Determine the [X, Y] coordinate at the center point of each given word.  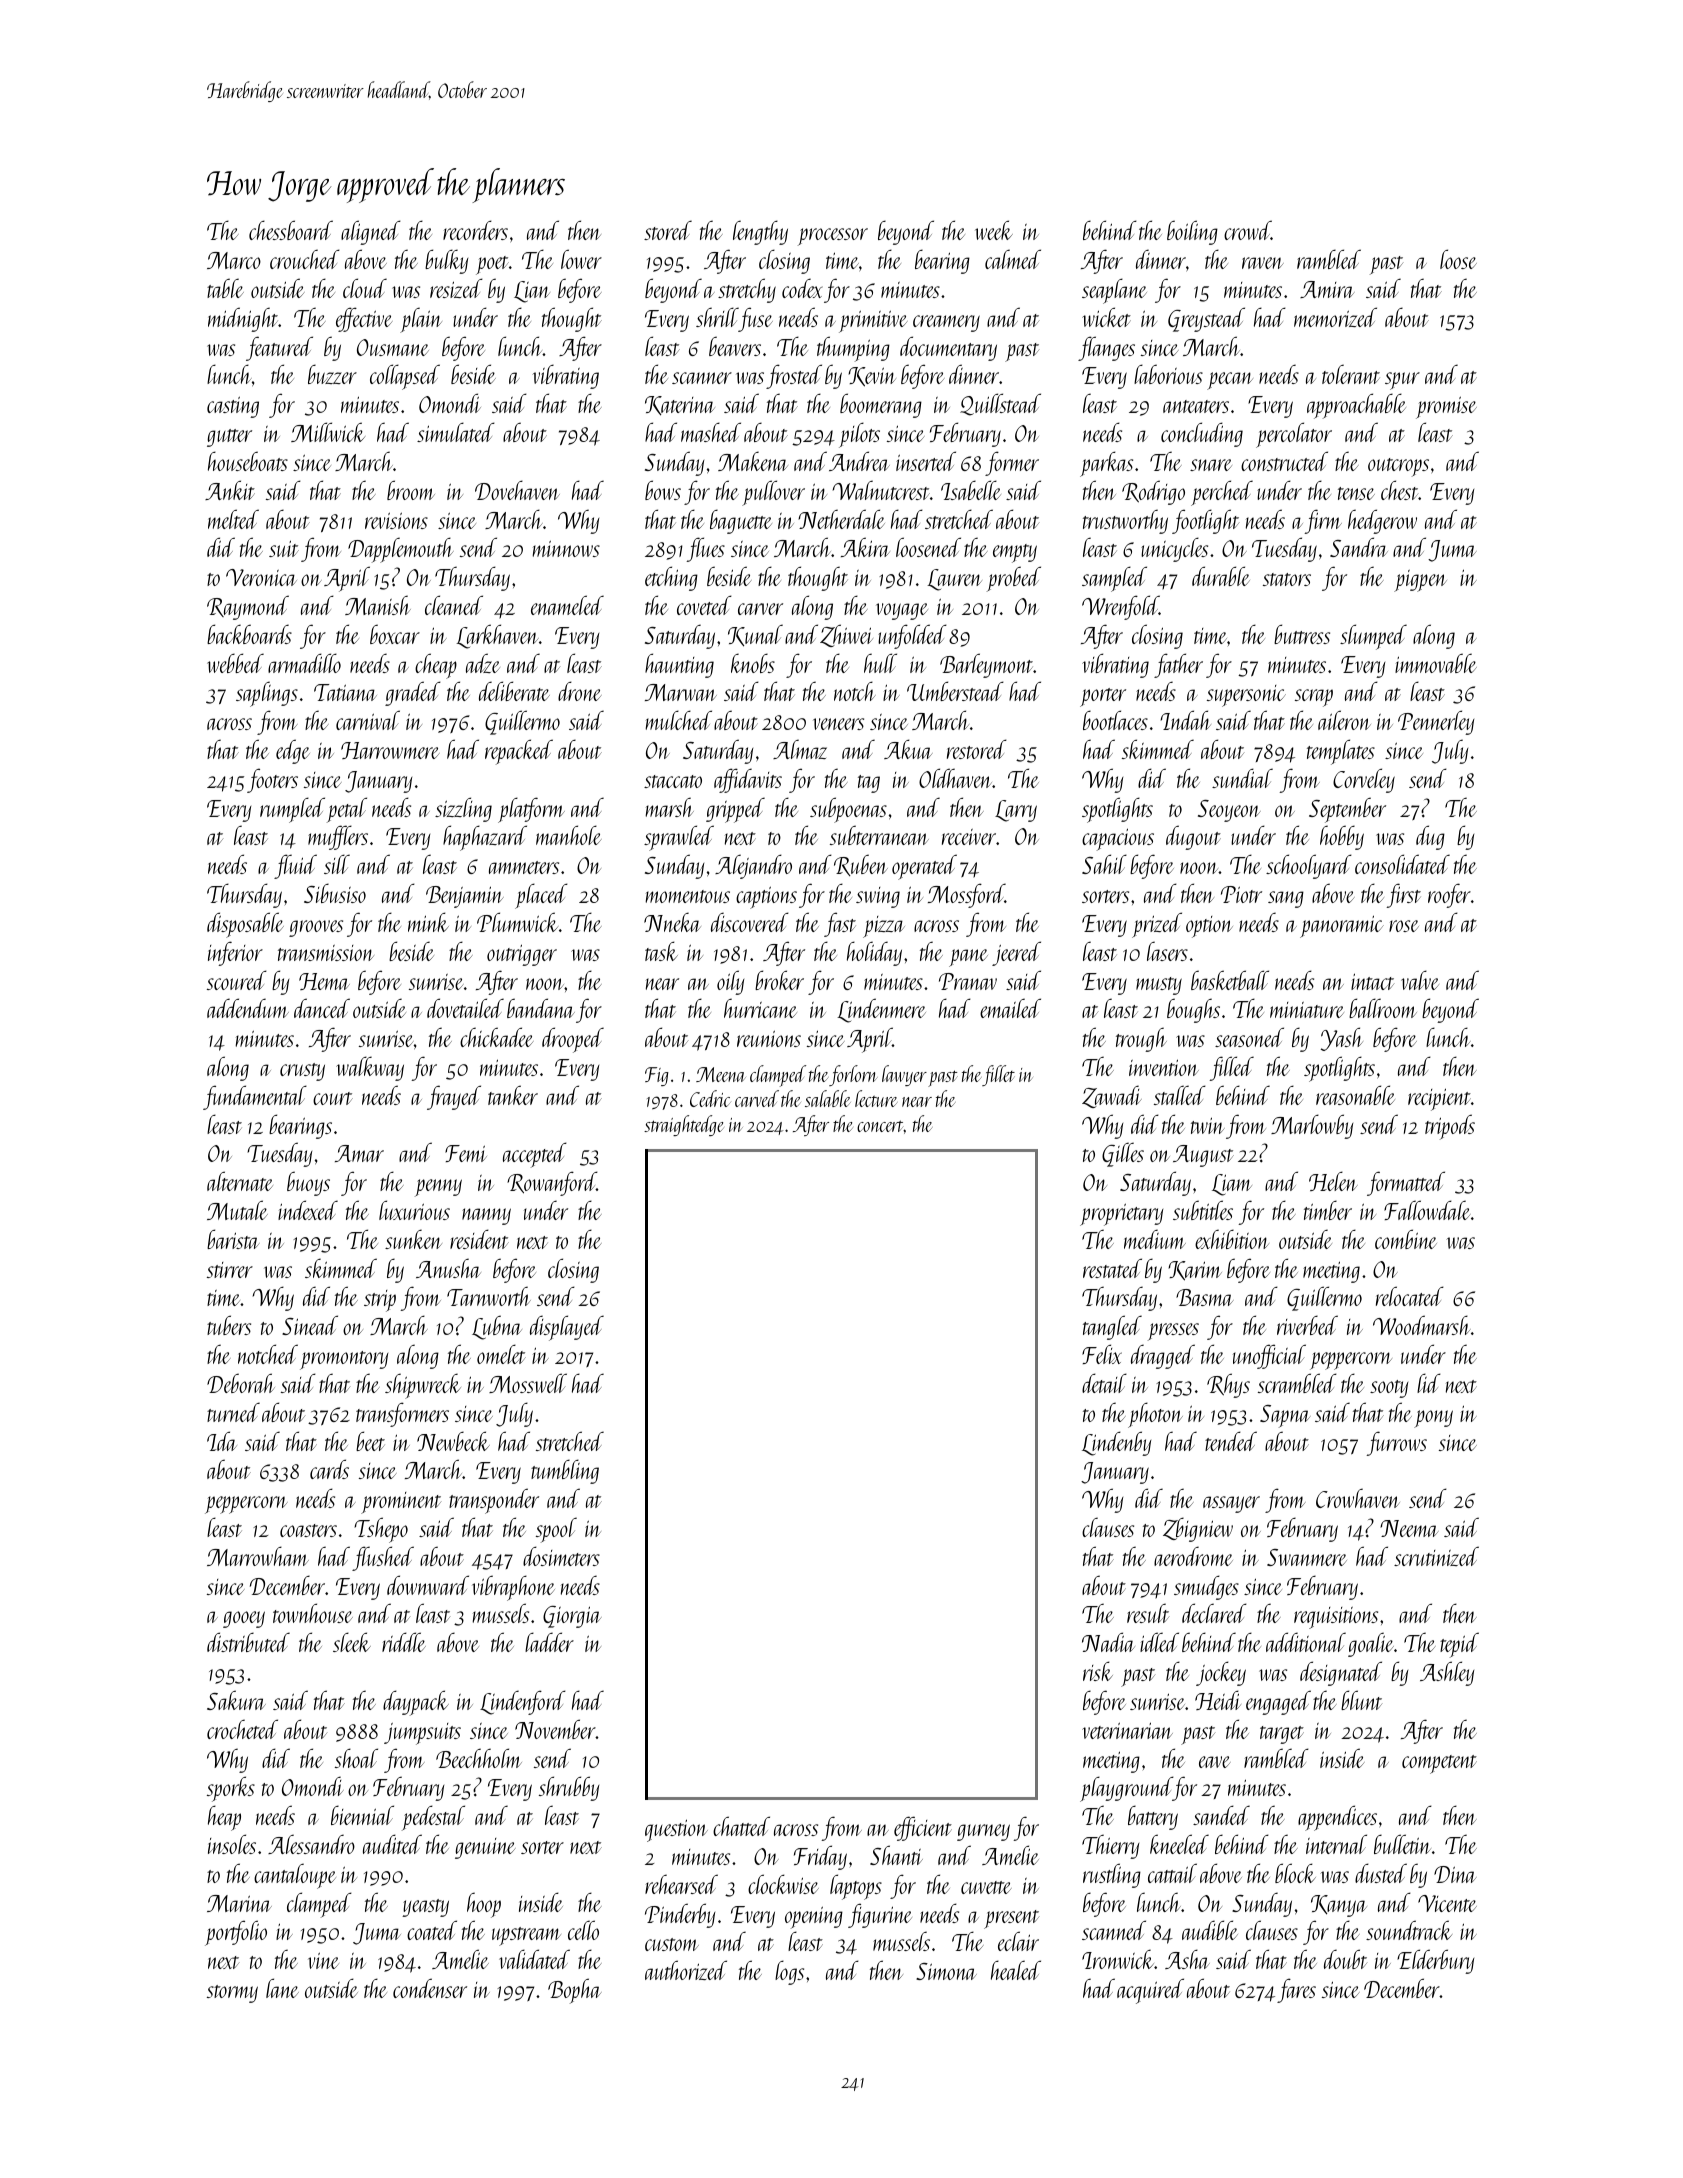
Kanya [1339, 1906]
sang [1286, 899]
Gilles [1123, 1154]
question [676, 1830]
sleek [352, 1642]
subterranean [879, 835]
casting [233, 407]
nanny [486, 1216]
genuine [485, 1848]
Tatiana [345, 692]
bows [663, 490]
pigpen [1420, 581]
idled [1159, 1642]
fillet [998, 1075]
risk [1098, 1671]
